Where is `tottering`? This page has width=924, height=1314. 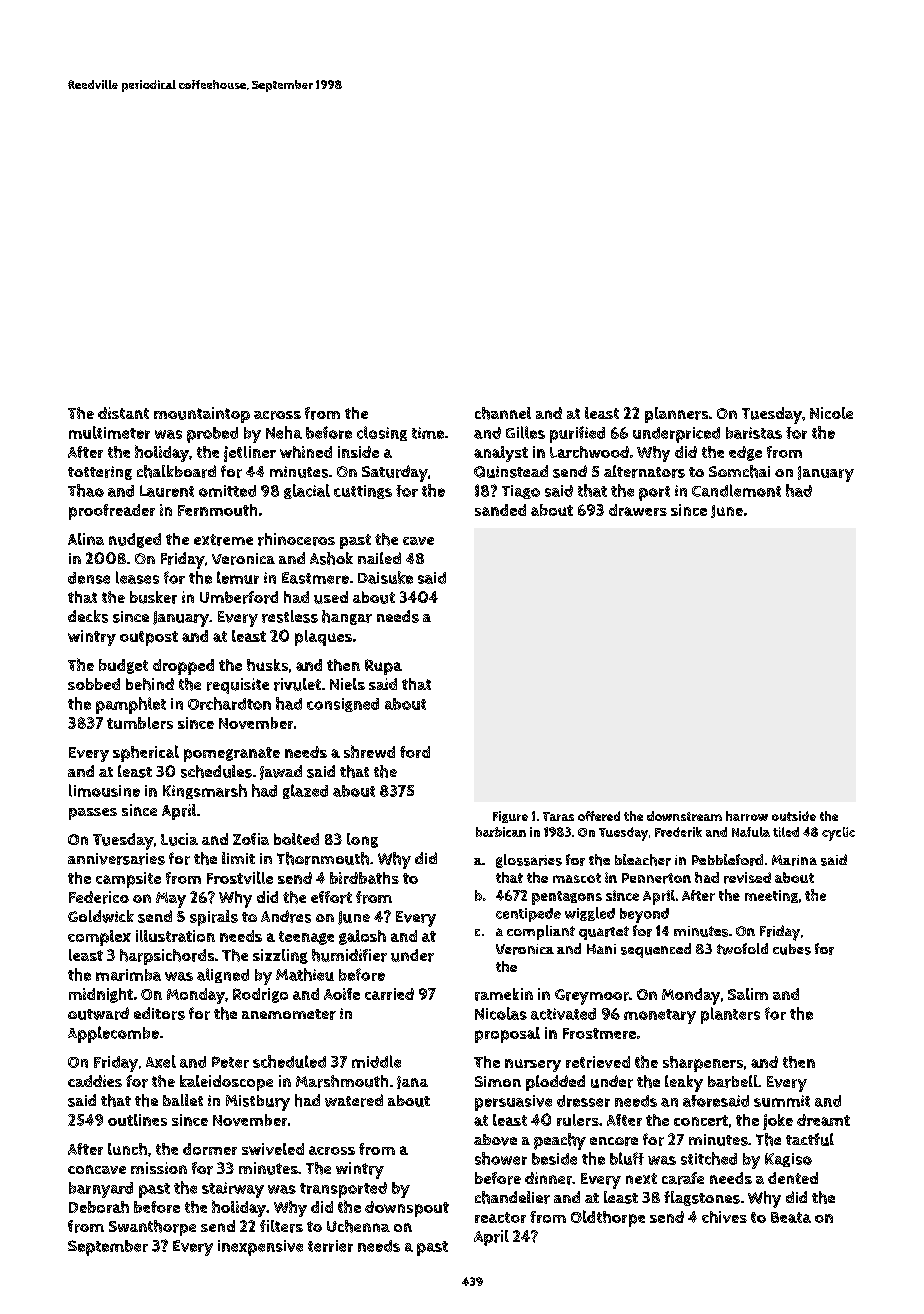 tottering is located at coordinates (100, 473).
